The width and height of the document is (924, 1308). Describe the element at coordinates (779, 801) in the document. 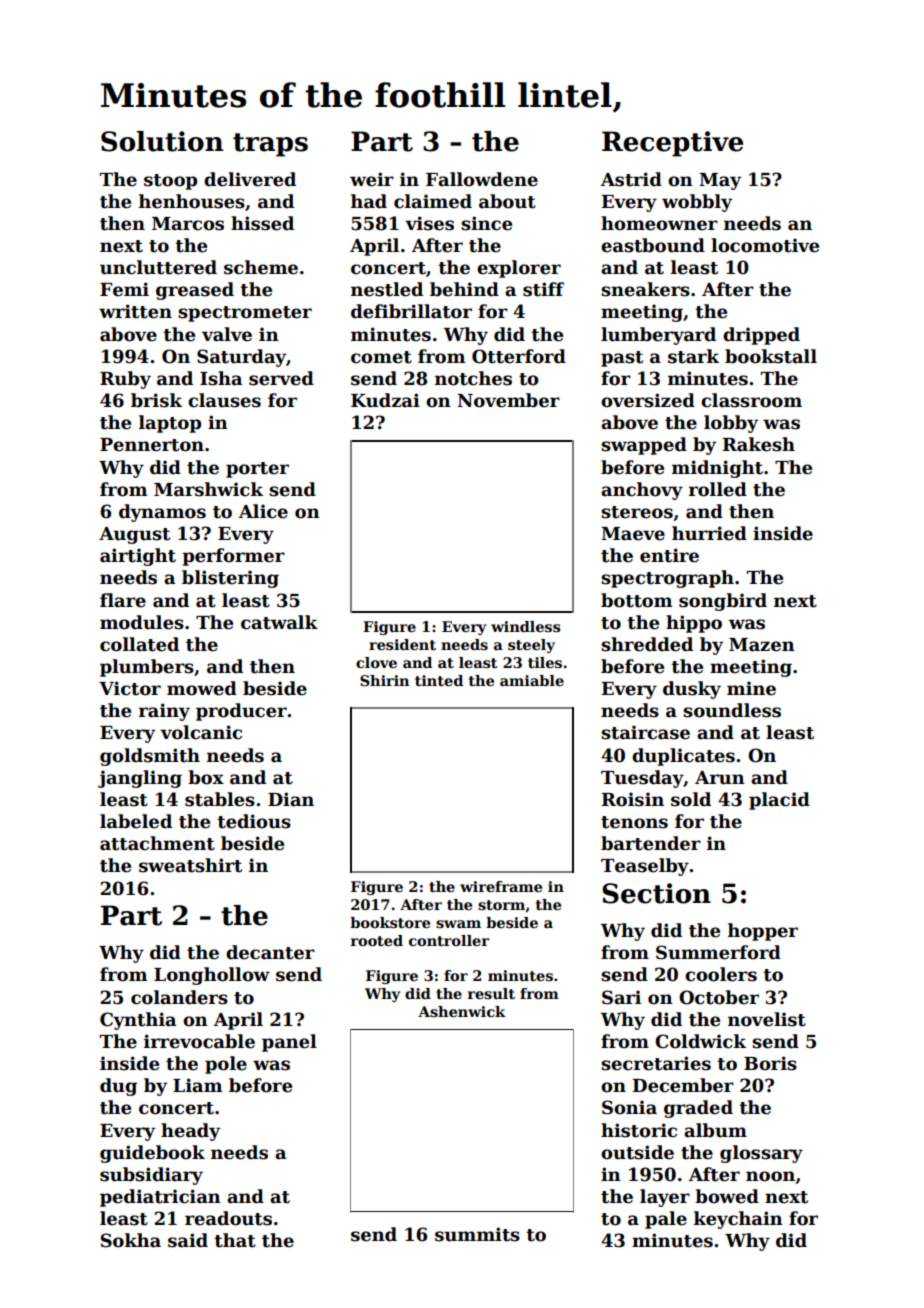

I see `placid` at that location.
